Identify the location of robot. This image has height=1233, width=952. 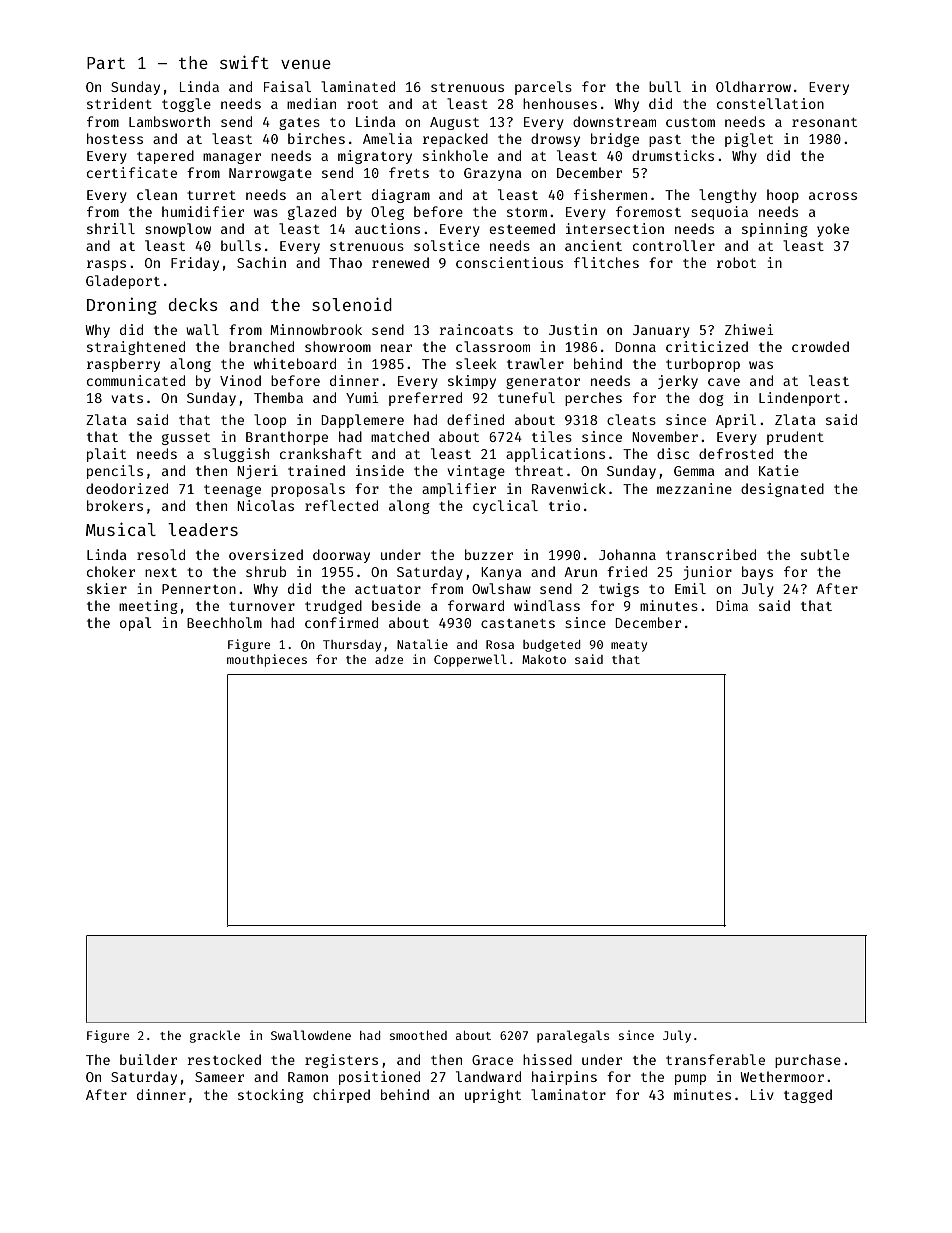
(736, 262).
